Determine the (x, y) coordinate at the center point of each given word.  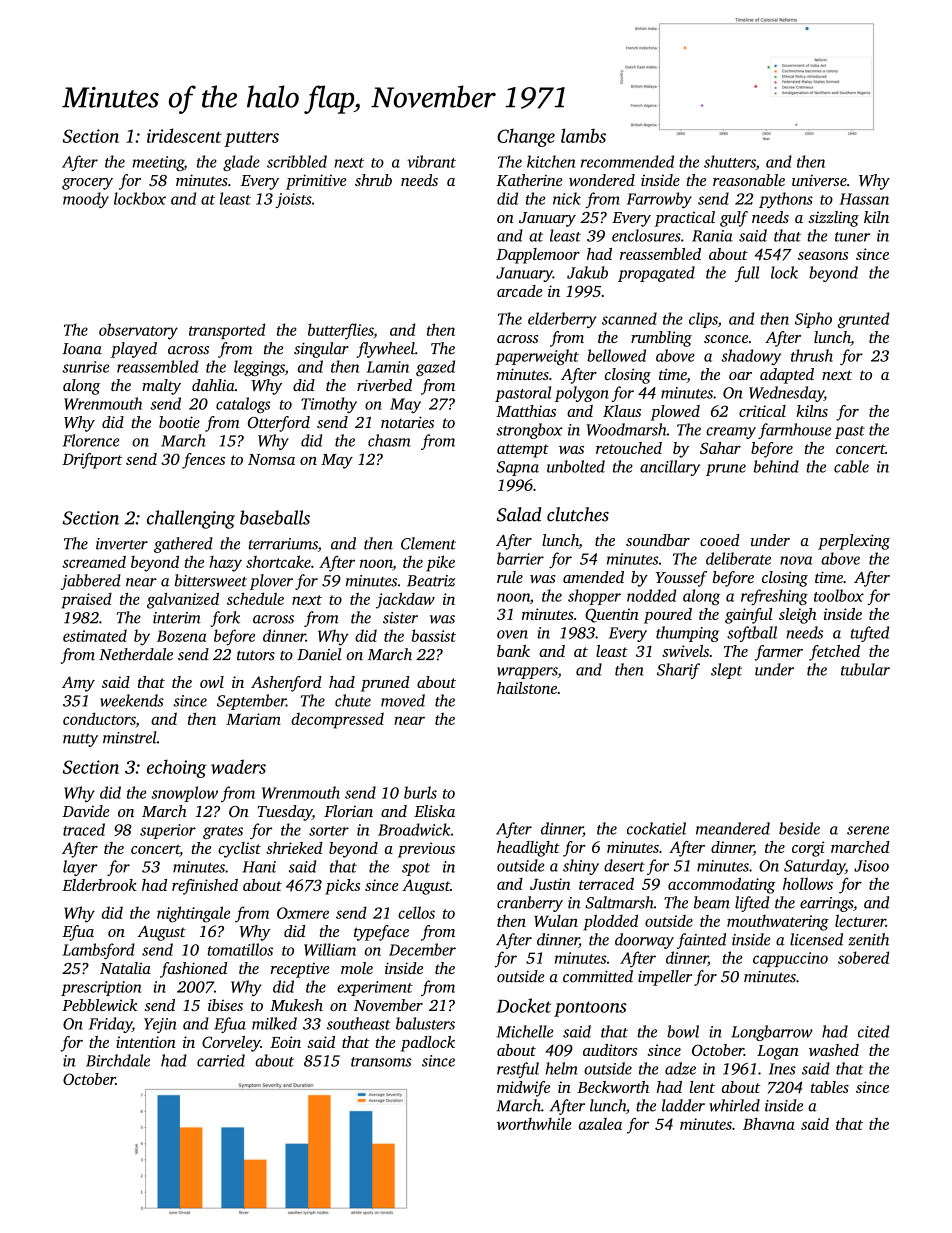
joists (293, 200)
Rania (712, 236)
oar (740, 376)
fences (203, 461)
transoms (381, 1062)
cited (873, 1031)
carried (221, 1060)
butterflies (341, 331)
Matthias (526, 411)
